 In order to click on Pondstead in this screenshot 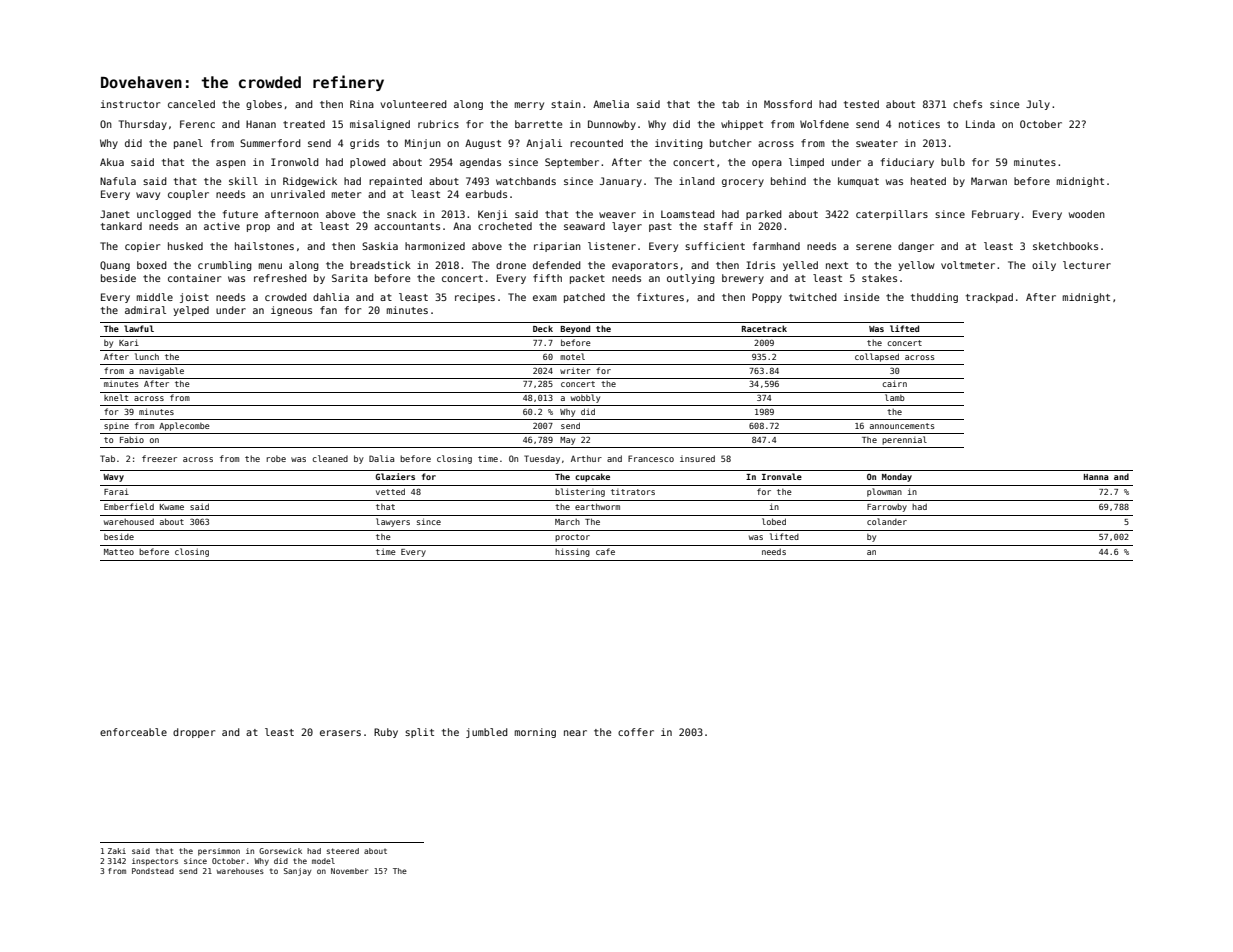, I will do `click(153, 871)`.
